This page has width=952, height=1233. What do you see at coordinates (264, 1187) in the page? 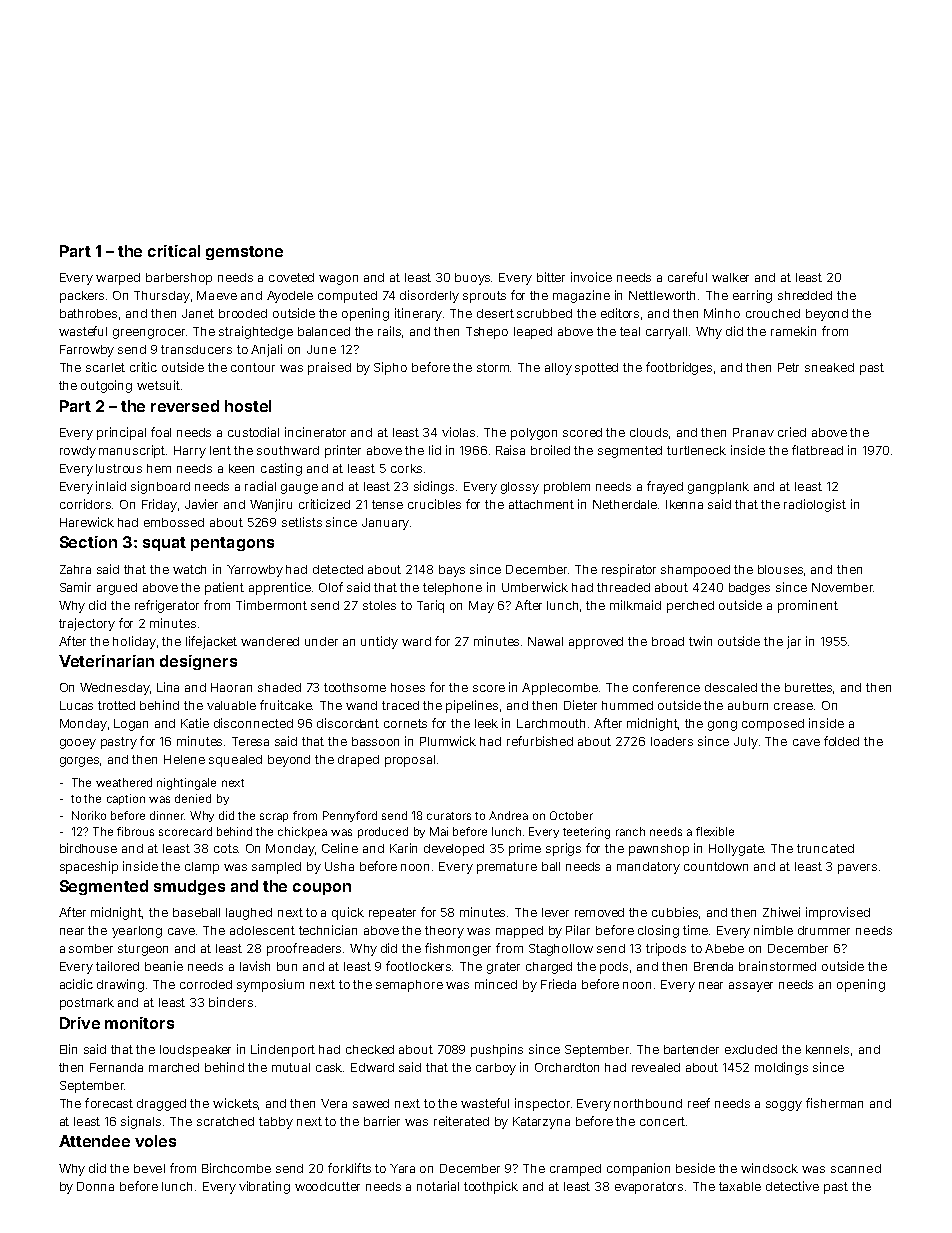
I see `vibrating` at bounding box center [264, 1187].
